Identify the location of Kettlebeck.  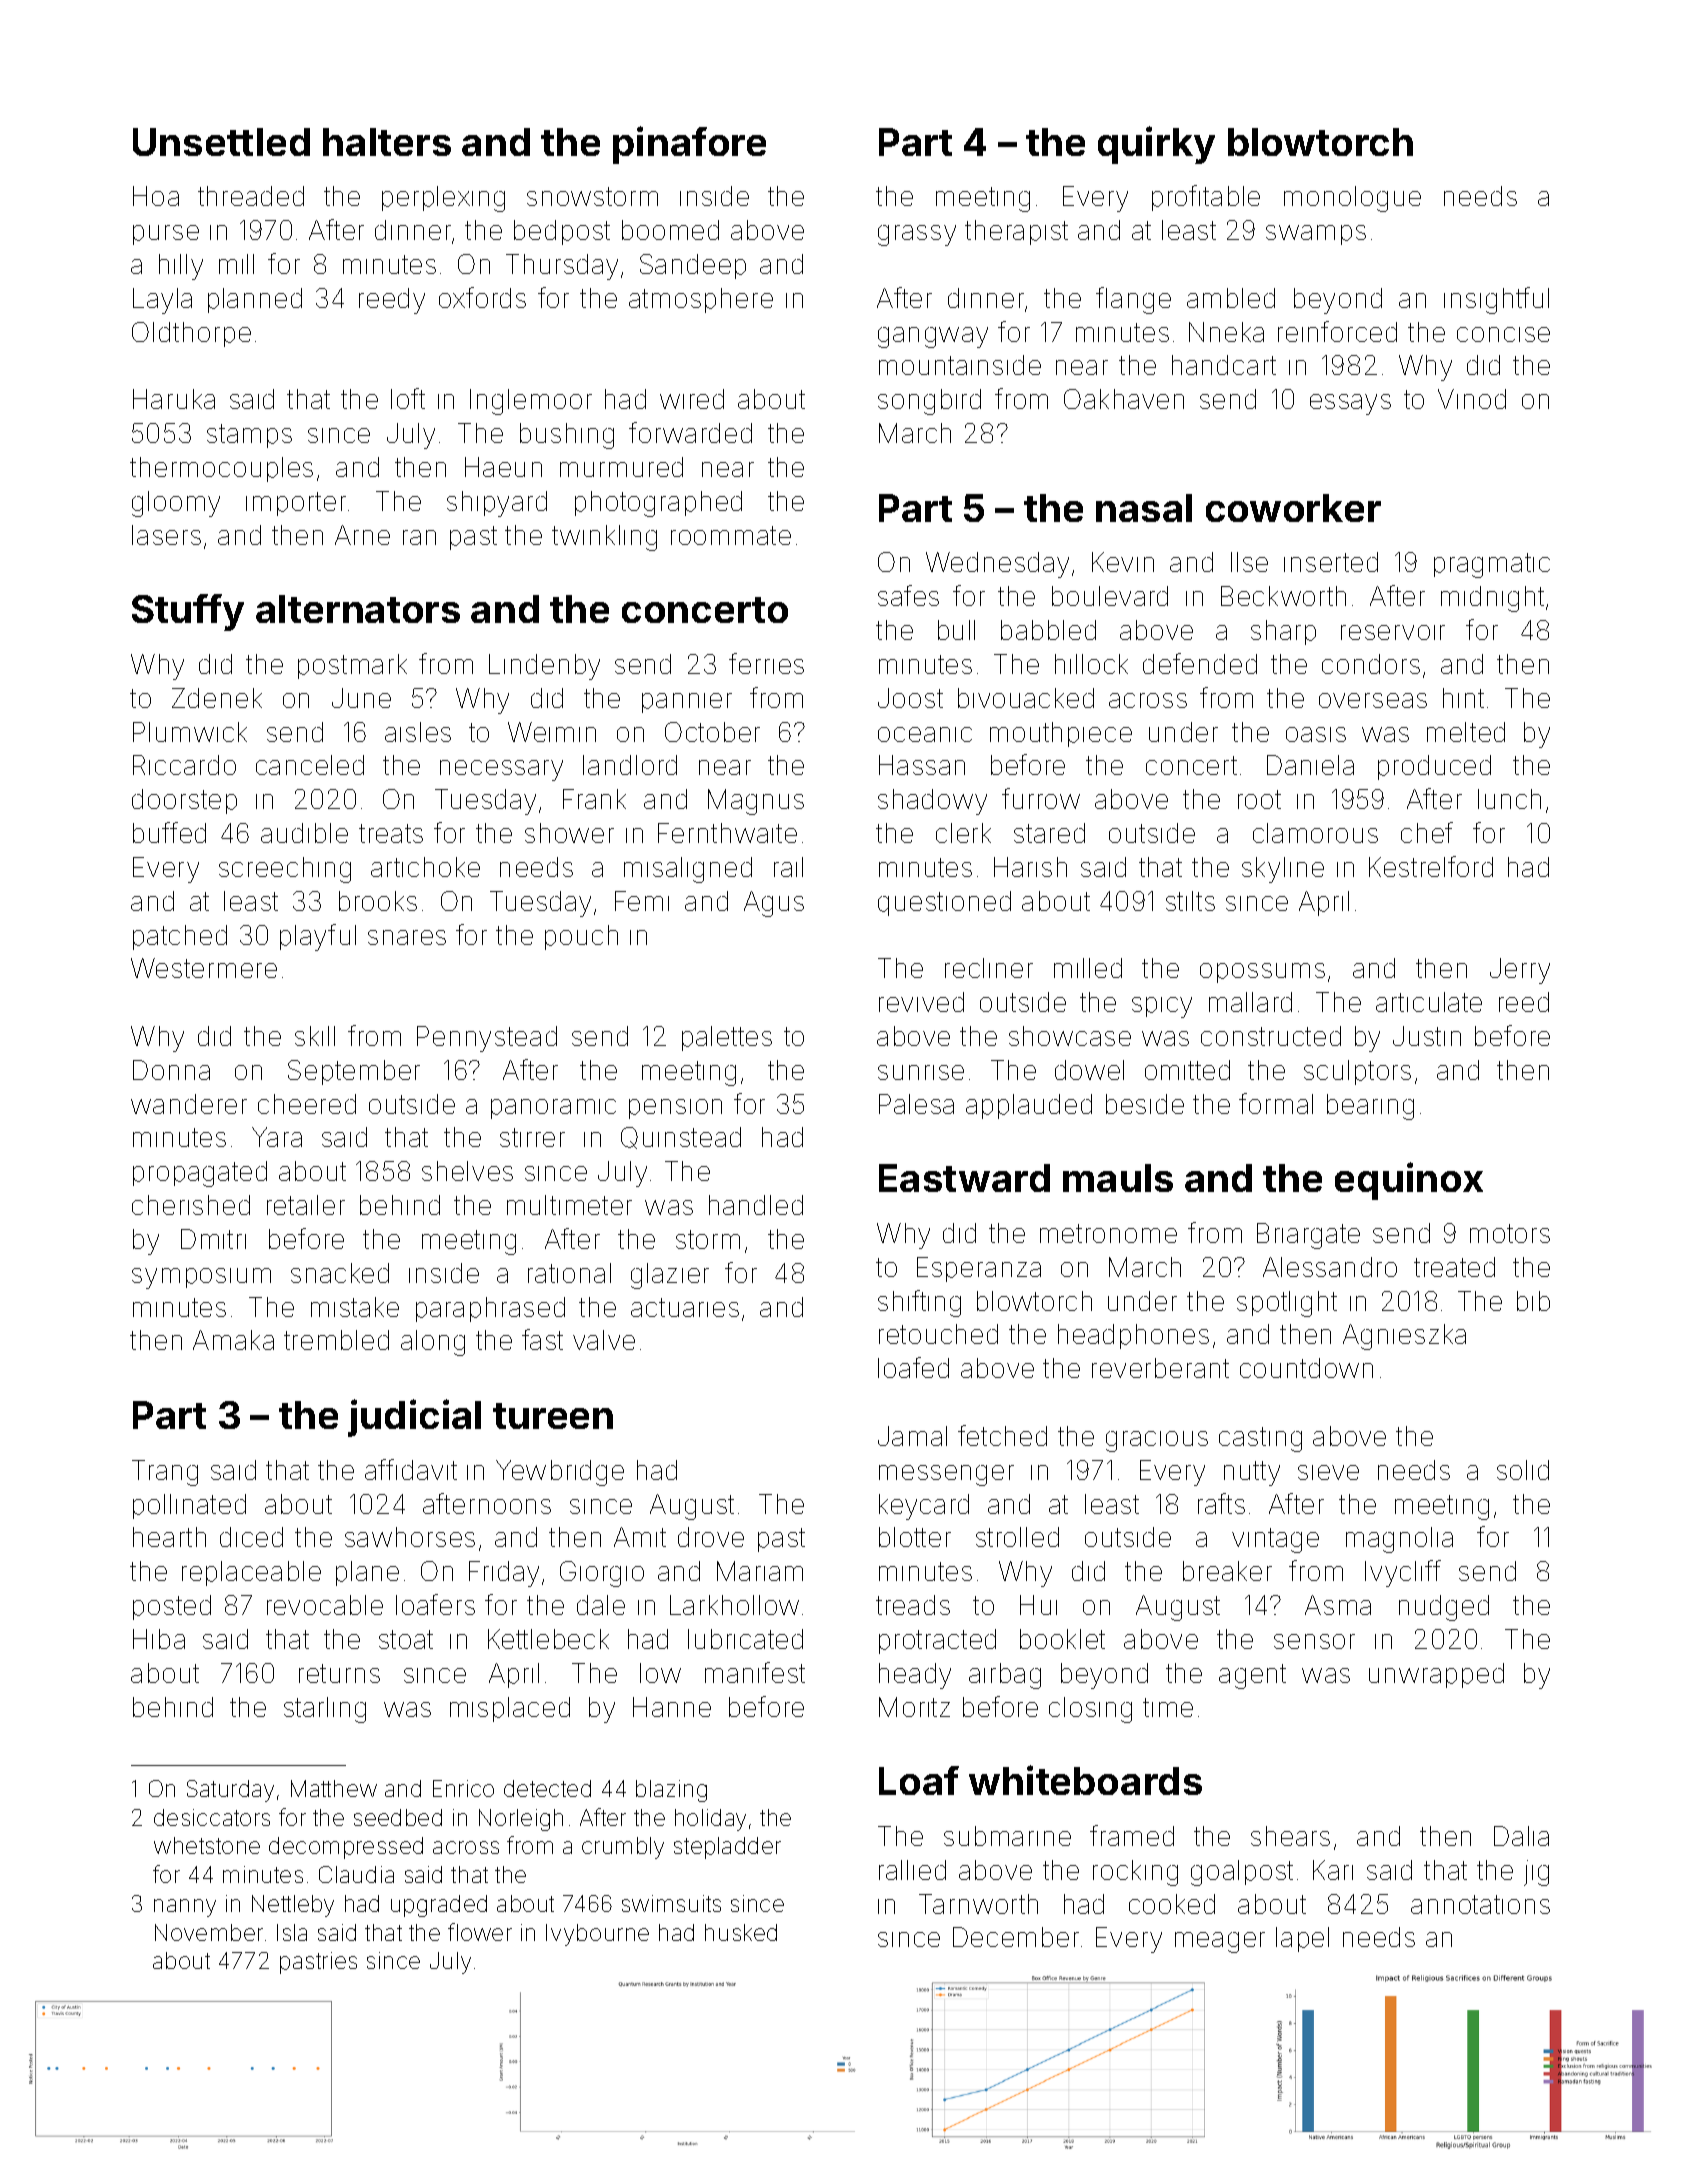
(548, 1639).
